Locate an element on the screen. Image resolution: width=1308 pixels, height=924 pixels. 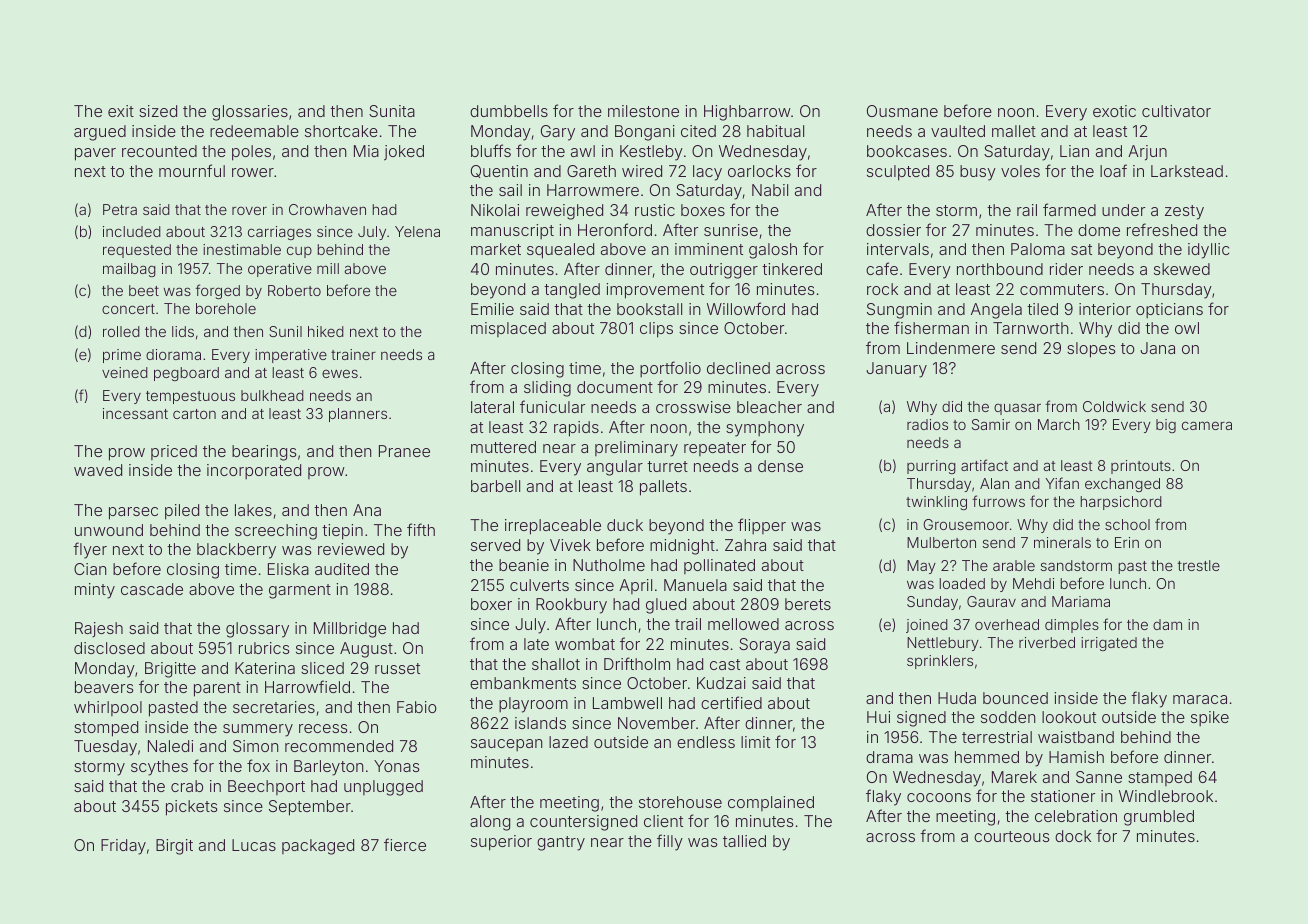
twinkling is located at coordinates (936, 503).
